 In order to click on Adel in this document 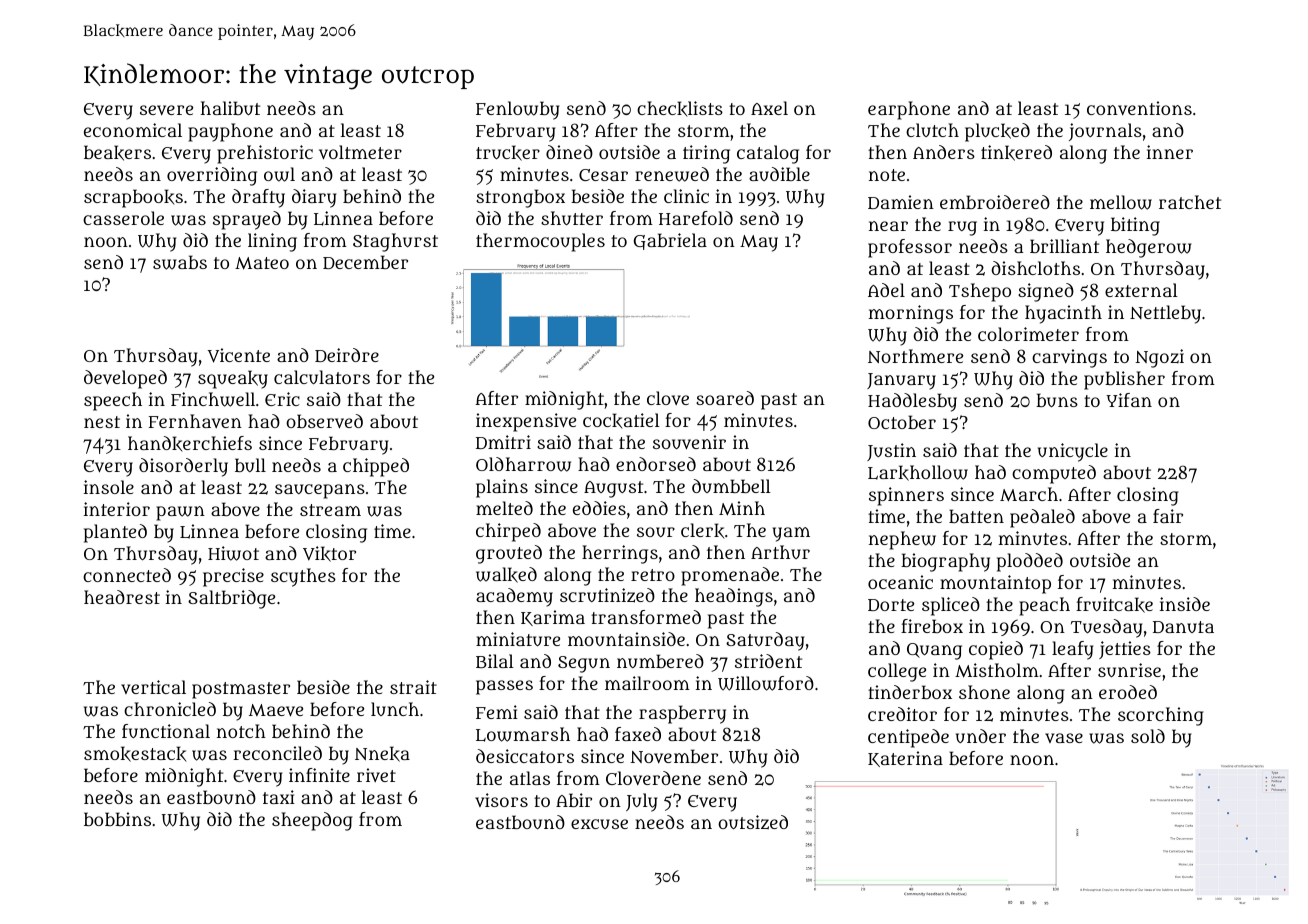, I will do `click(886, 290)`.
